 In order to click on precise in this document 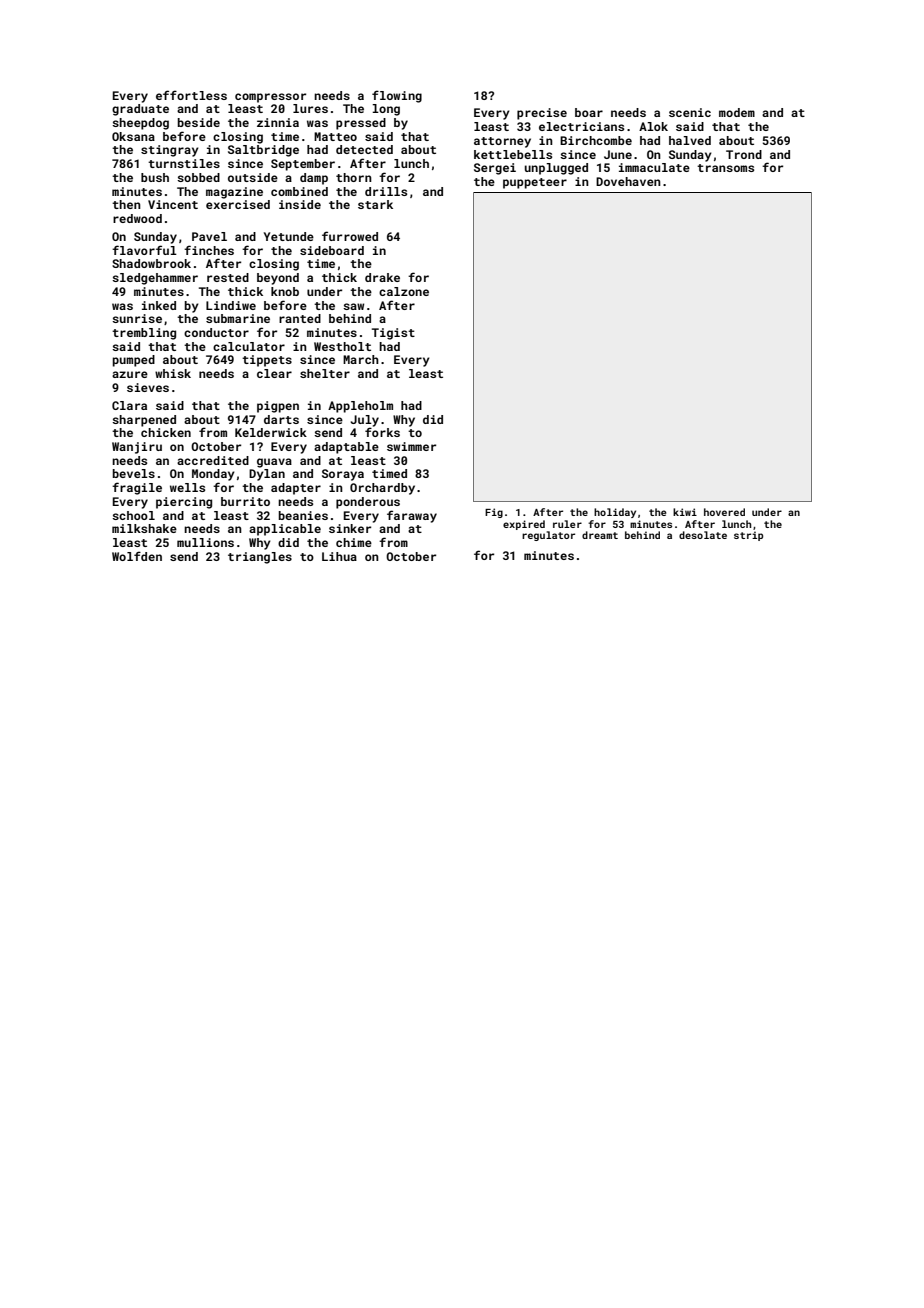, I will do `click(542, 114)`.
